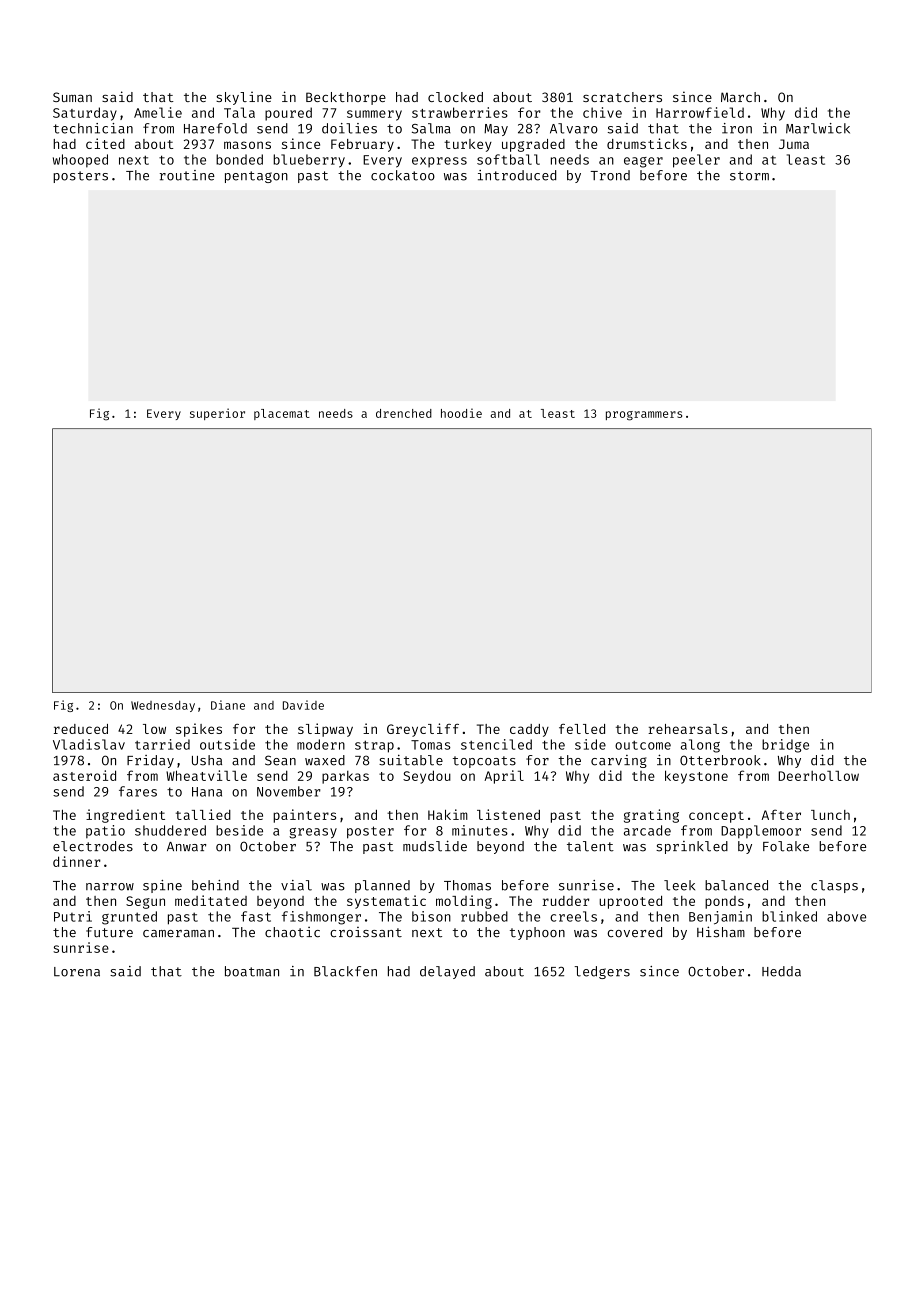 This screenshot has width=924, height=1308. What do you see at coordinates (716, 817) in the screenshot?
I see `concept` at bounding box center [716, 817].
